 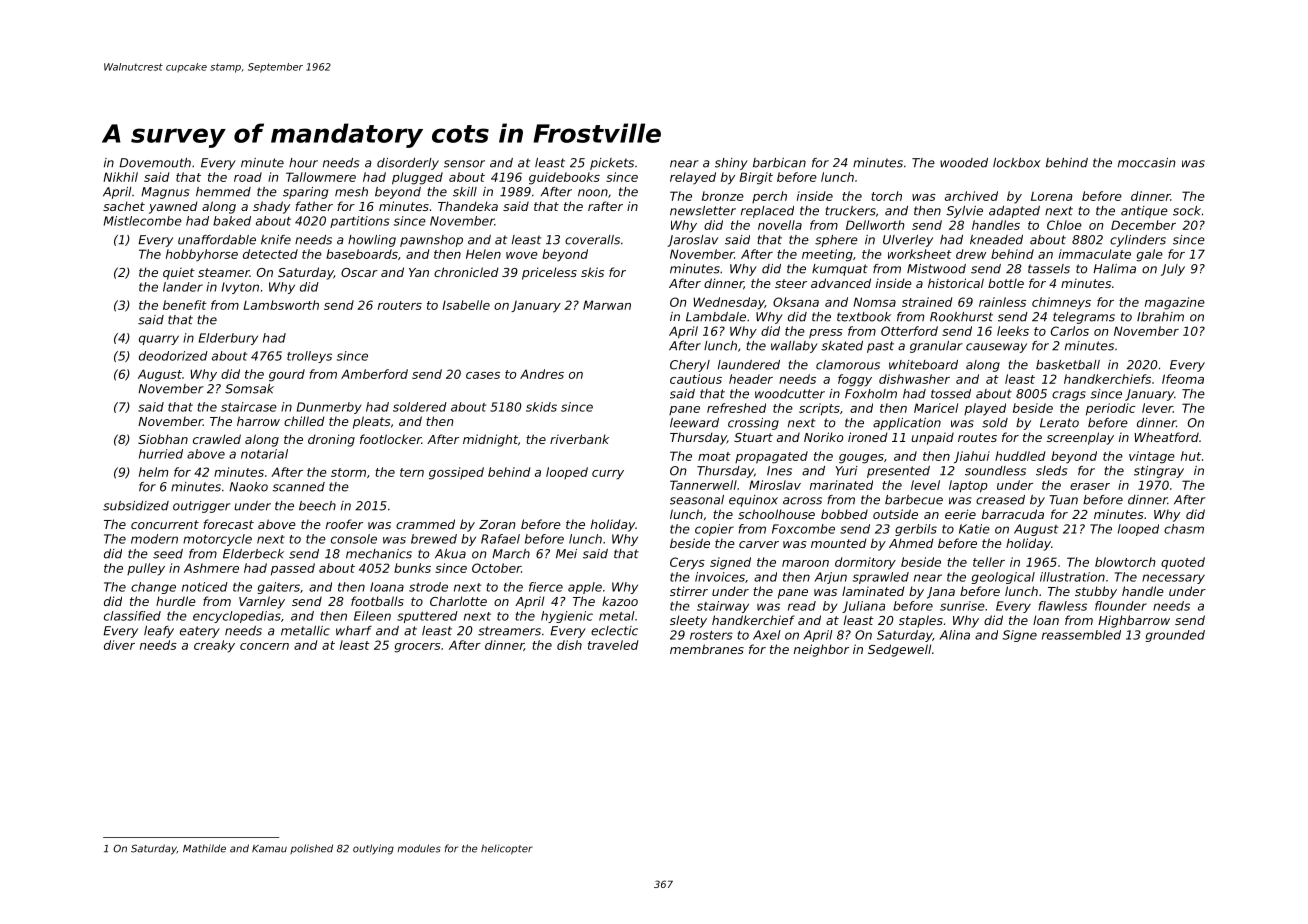 What do you see at coordinates (714, 456) in the image?
I see `moat` at bounding box center [714, 456].
